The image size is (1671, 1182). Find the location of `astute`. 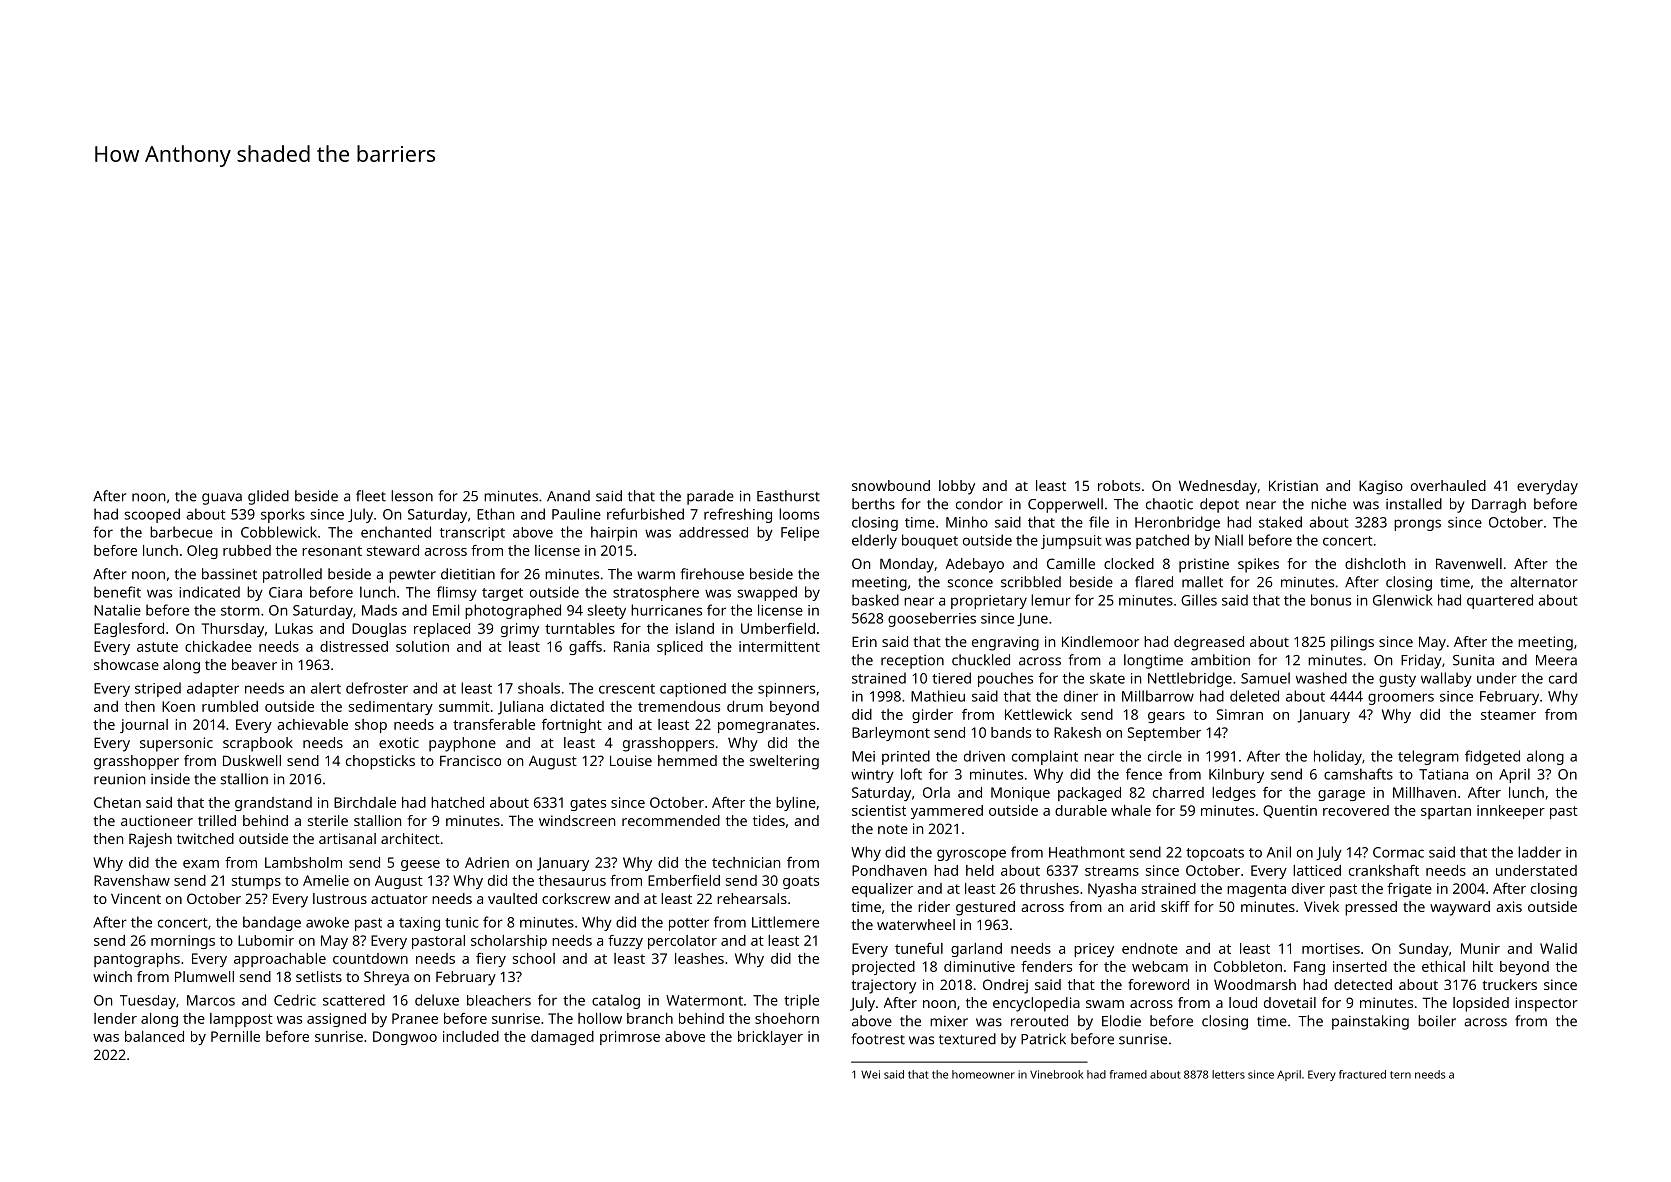

astute is located at coordinates (157, 647).
